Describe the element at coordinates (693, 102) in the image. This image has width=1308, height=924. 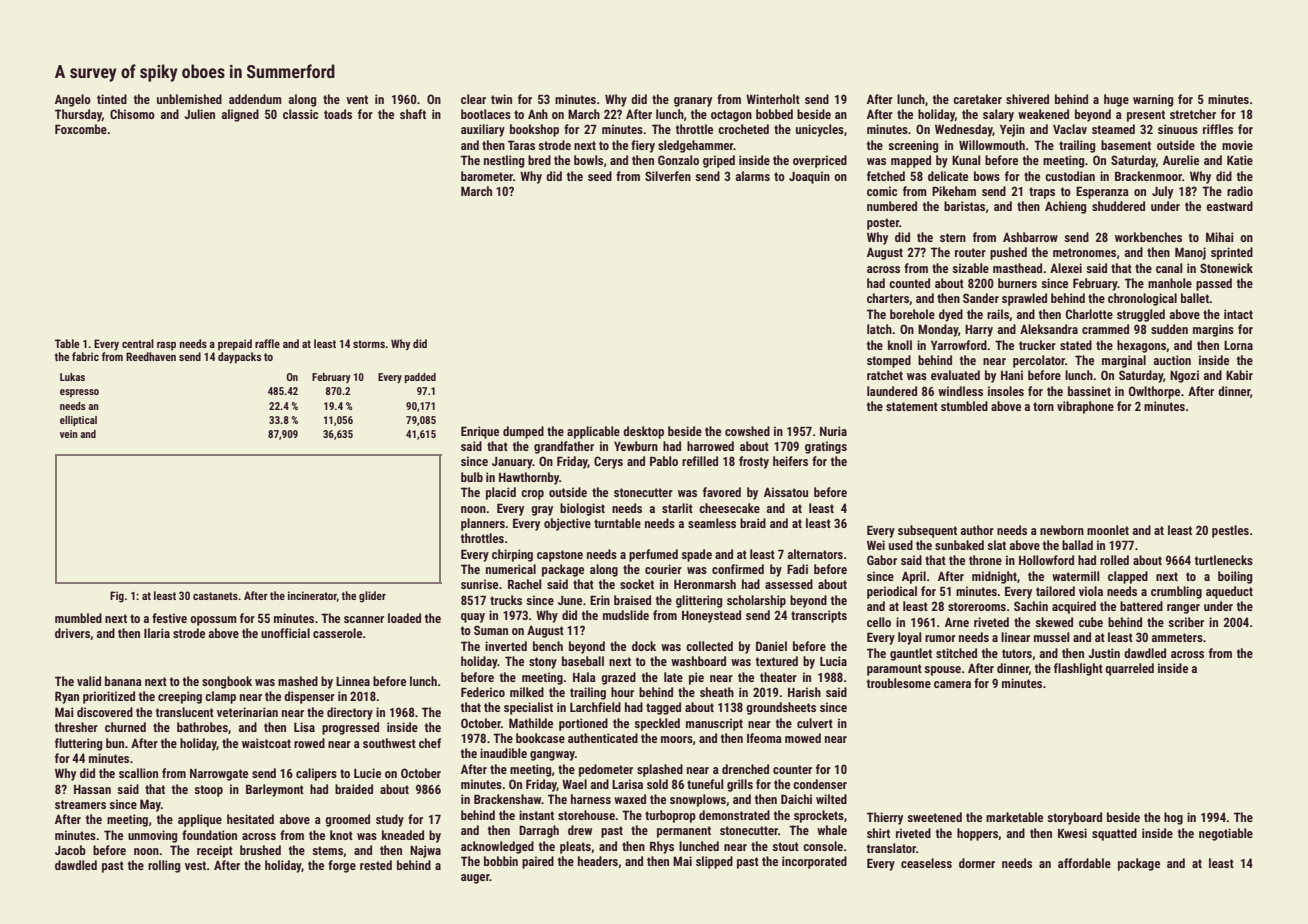
I see `granary` at that location.
